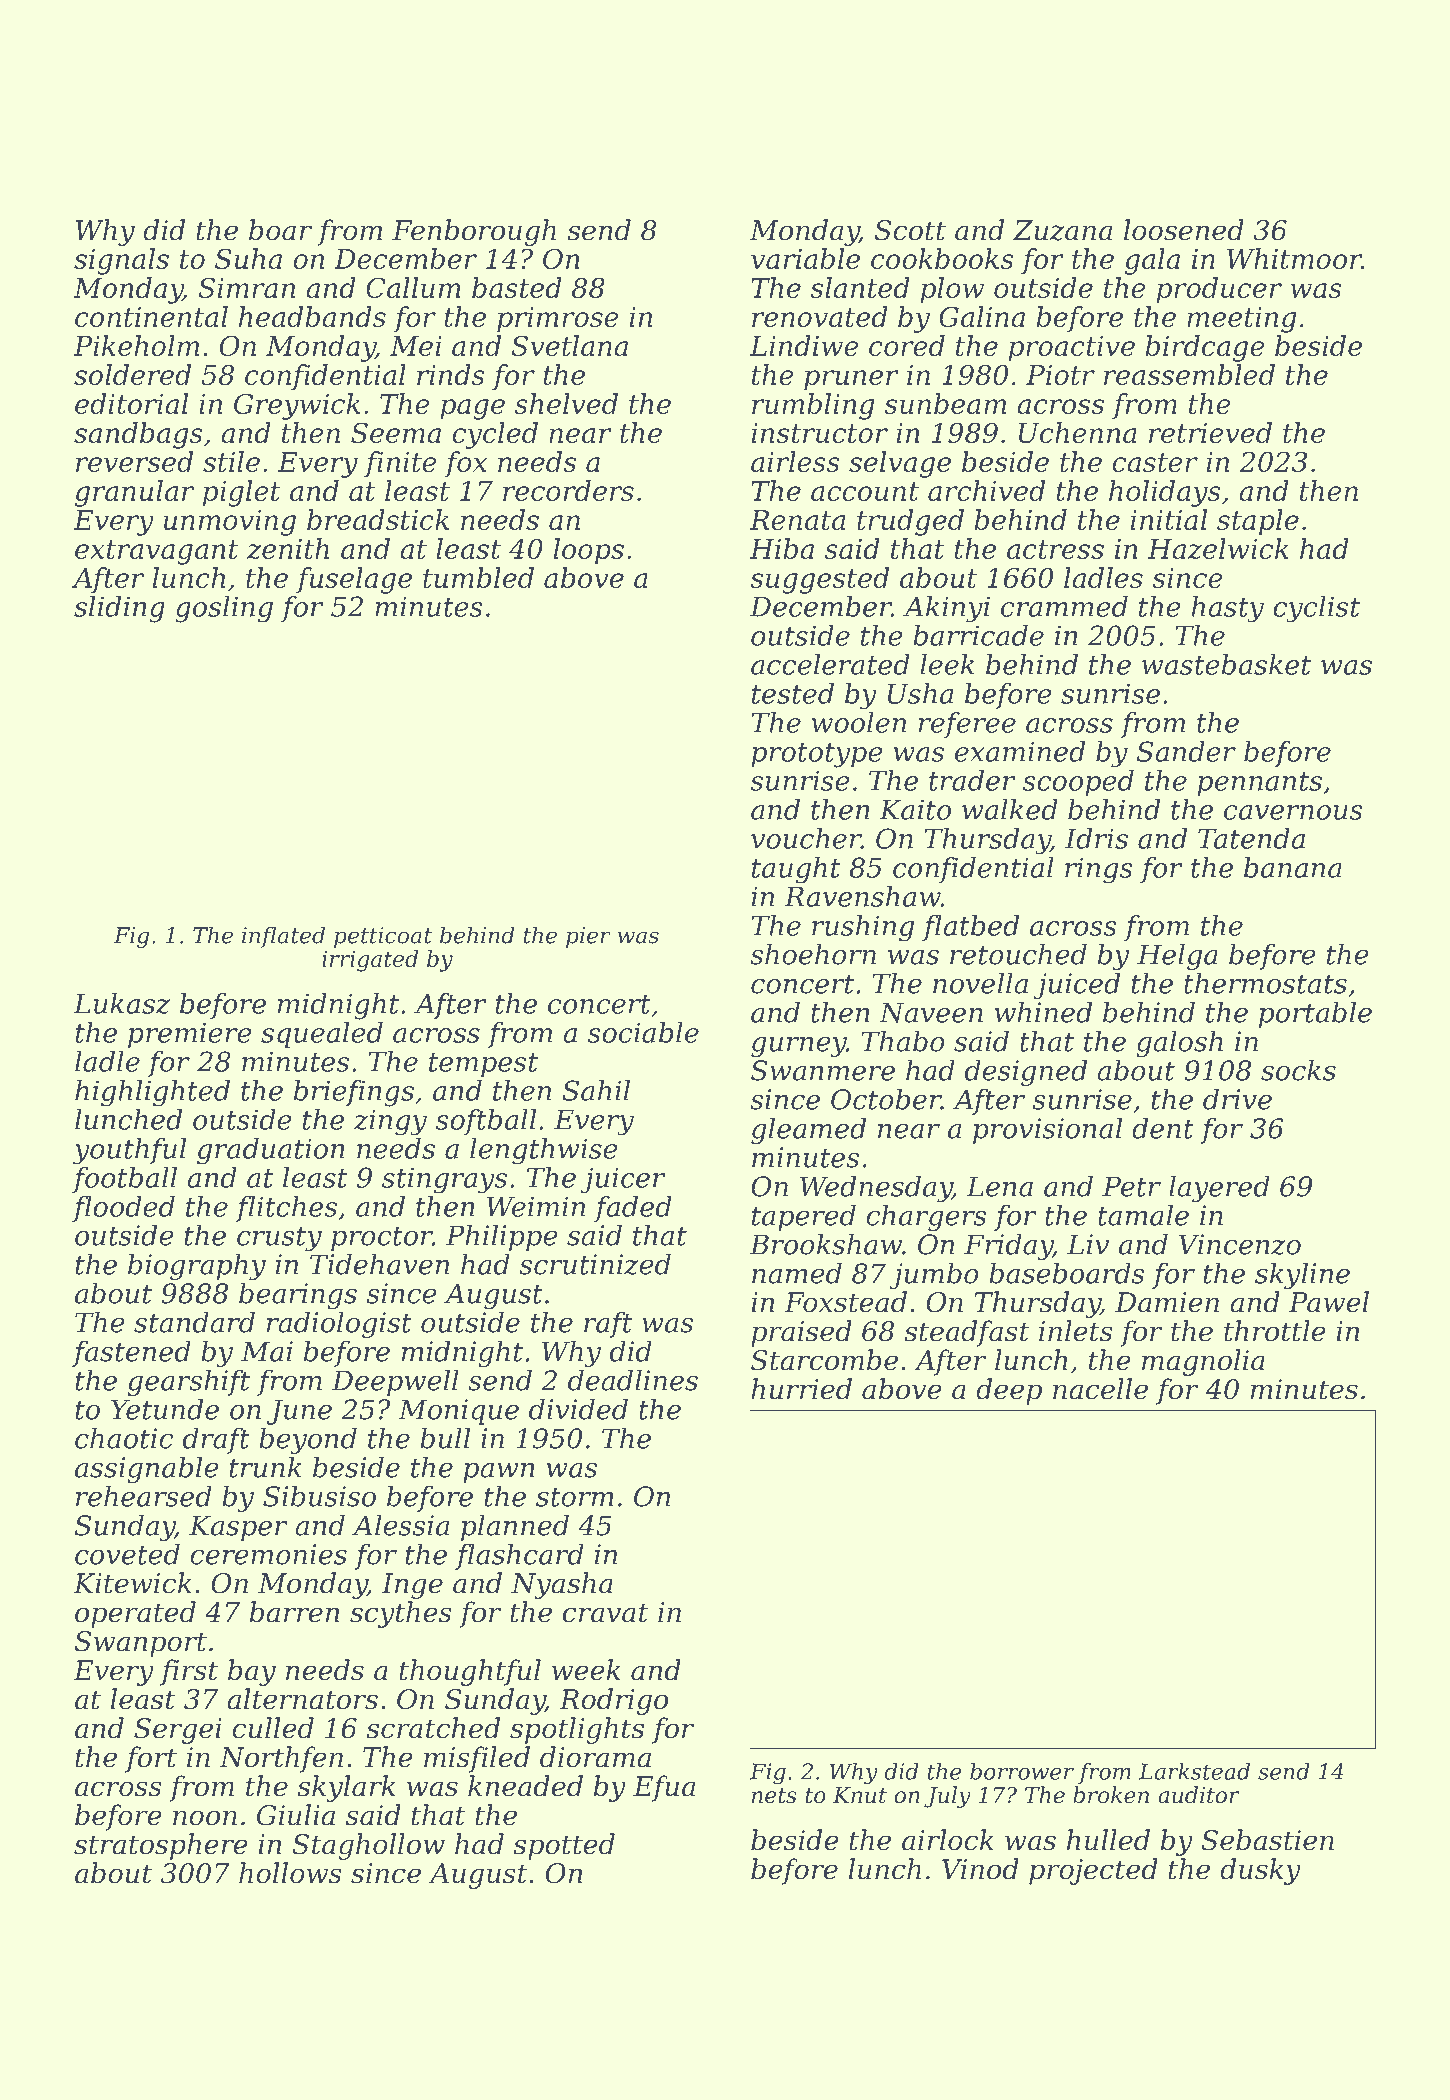 The height and width of the document is (2100, 1450). I want to click on cravat, so click(606, 1613).
